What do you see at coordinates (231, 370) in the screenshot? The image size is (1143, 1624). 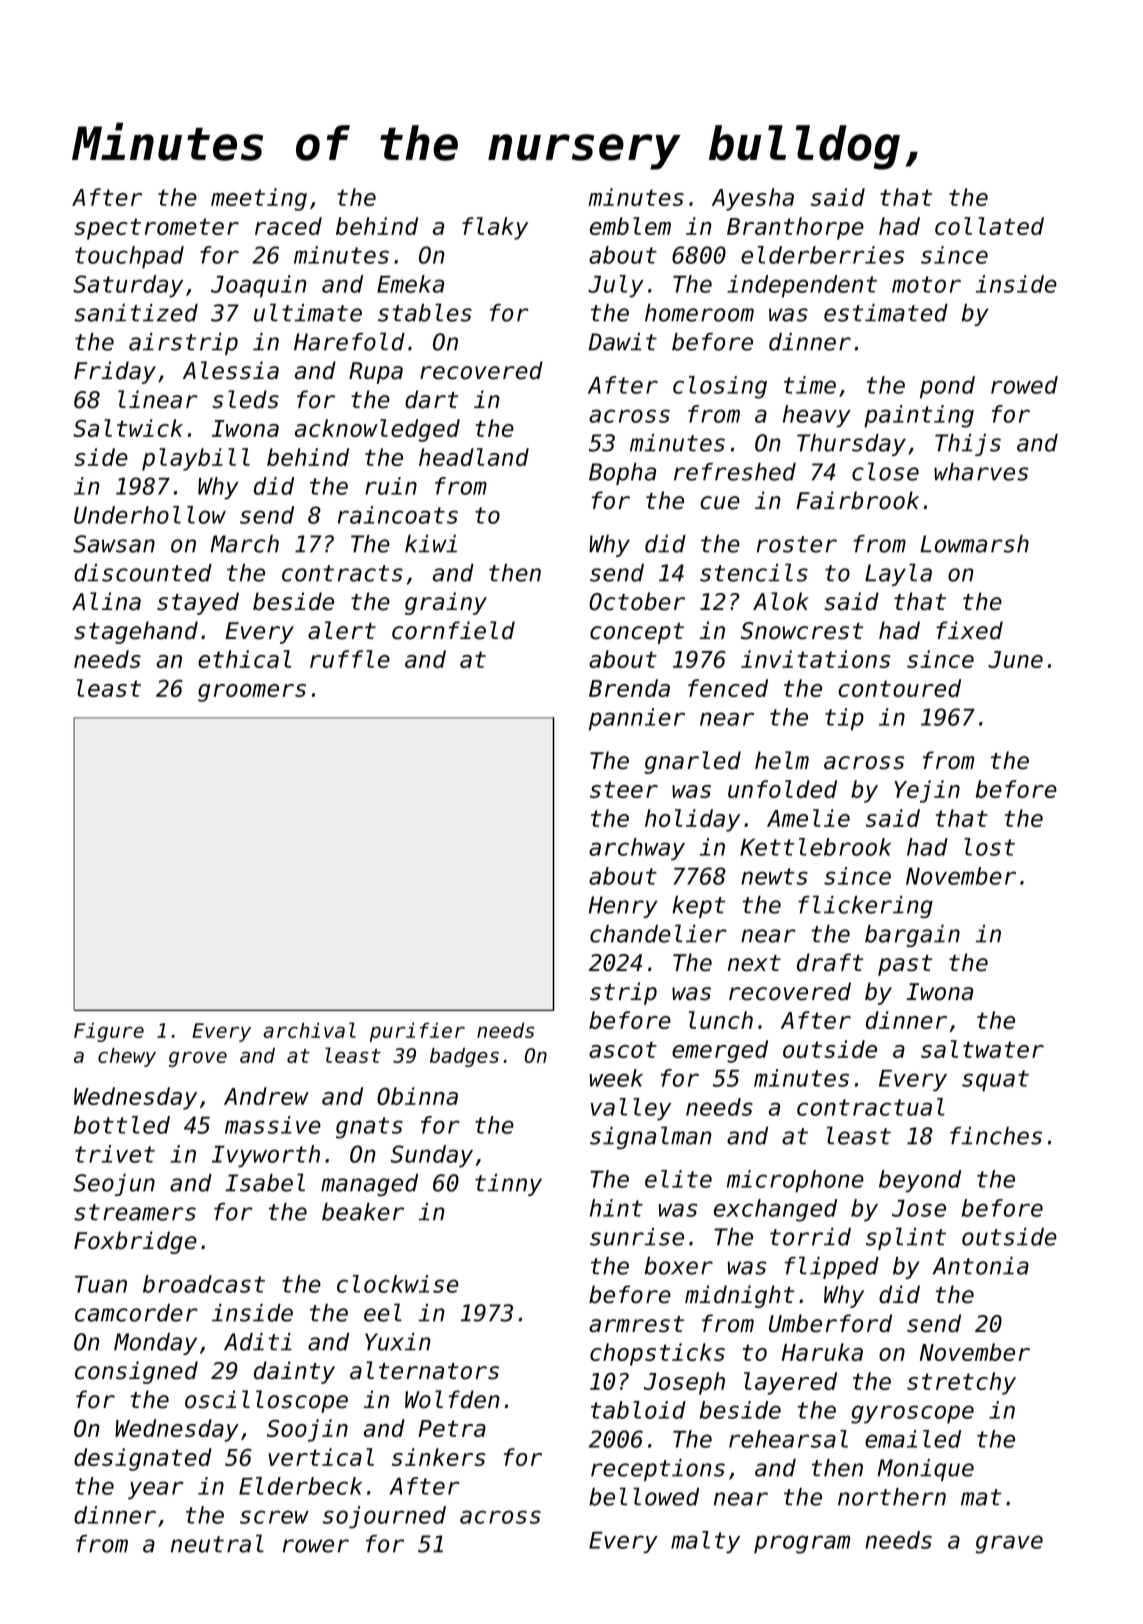 I see `Alessia` at bounding box center [231, 370].
